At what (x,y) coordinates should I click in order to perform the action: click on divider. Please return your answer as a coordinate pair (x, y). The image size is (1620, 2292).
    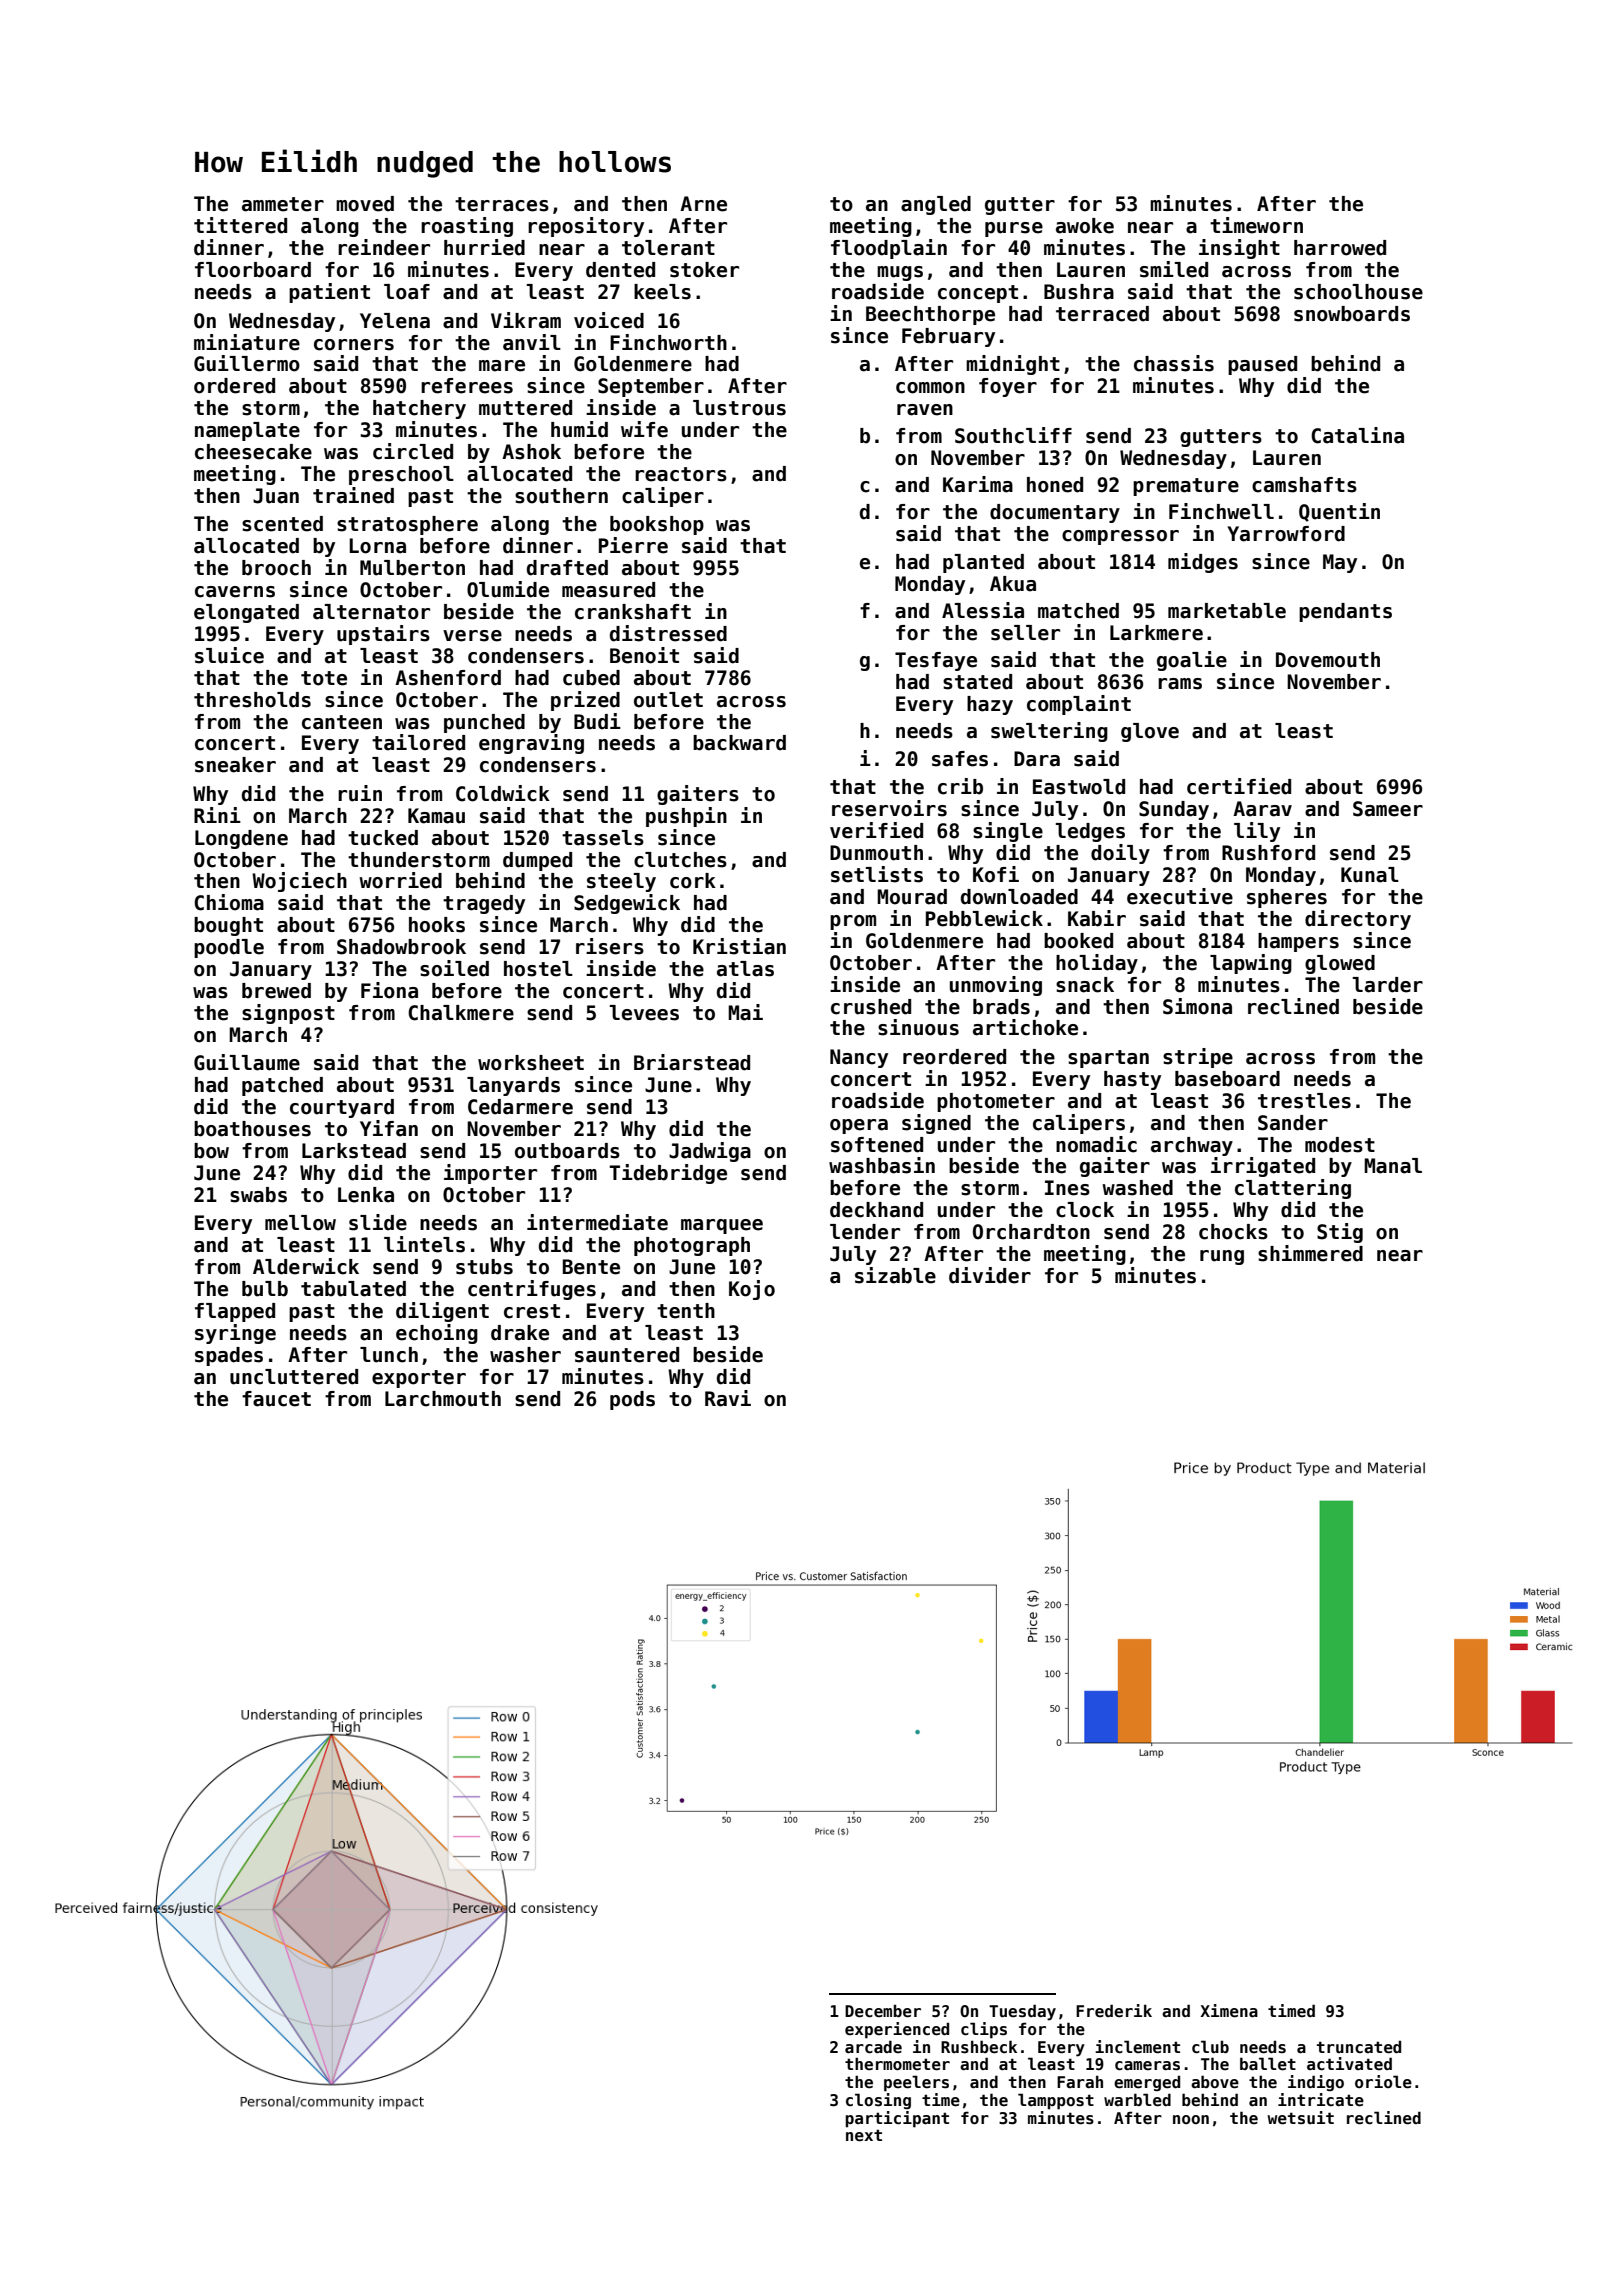
    Looking at the image, I should click on (990, 1275).
